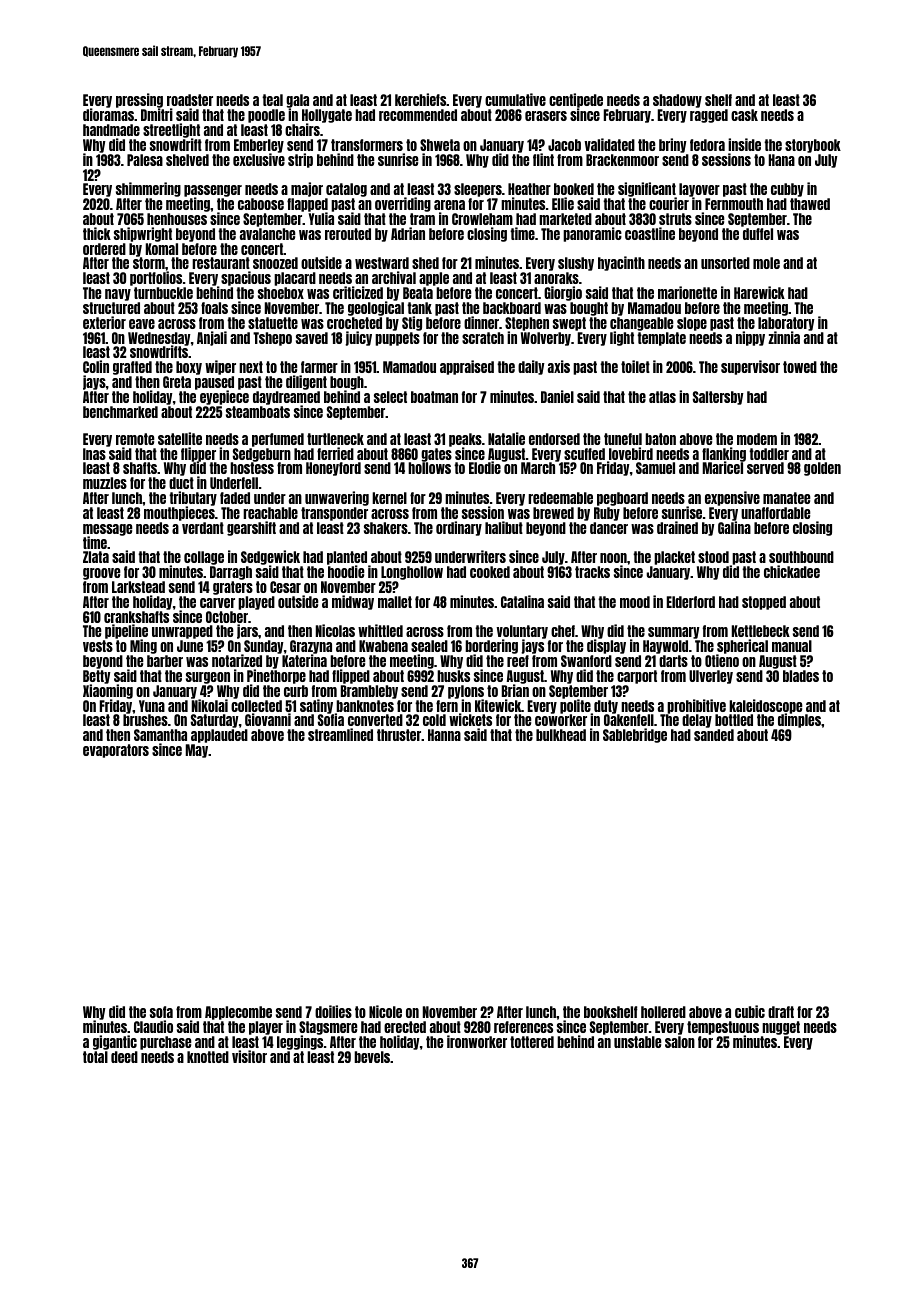 The height and width of the screenshot is (1308, 924). I want to click on bevels, so click(372, 1057).
